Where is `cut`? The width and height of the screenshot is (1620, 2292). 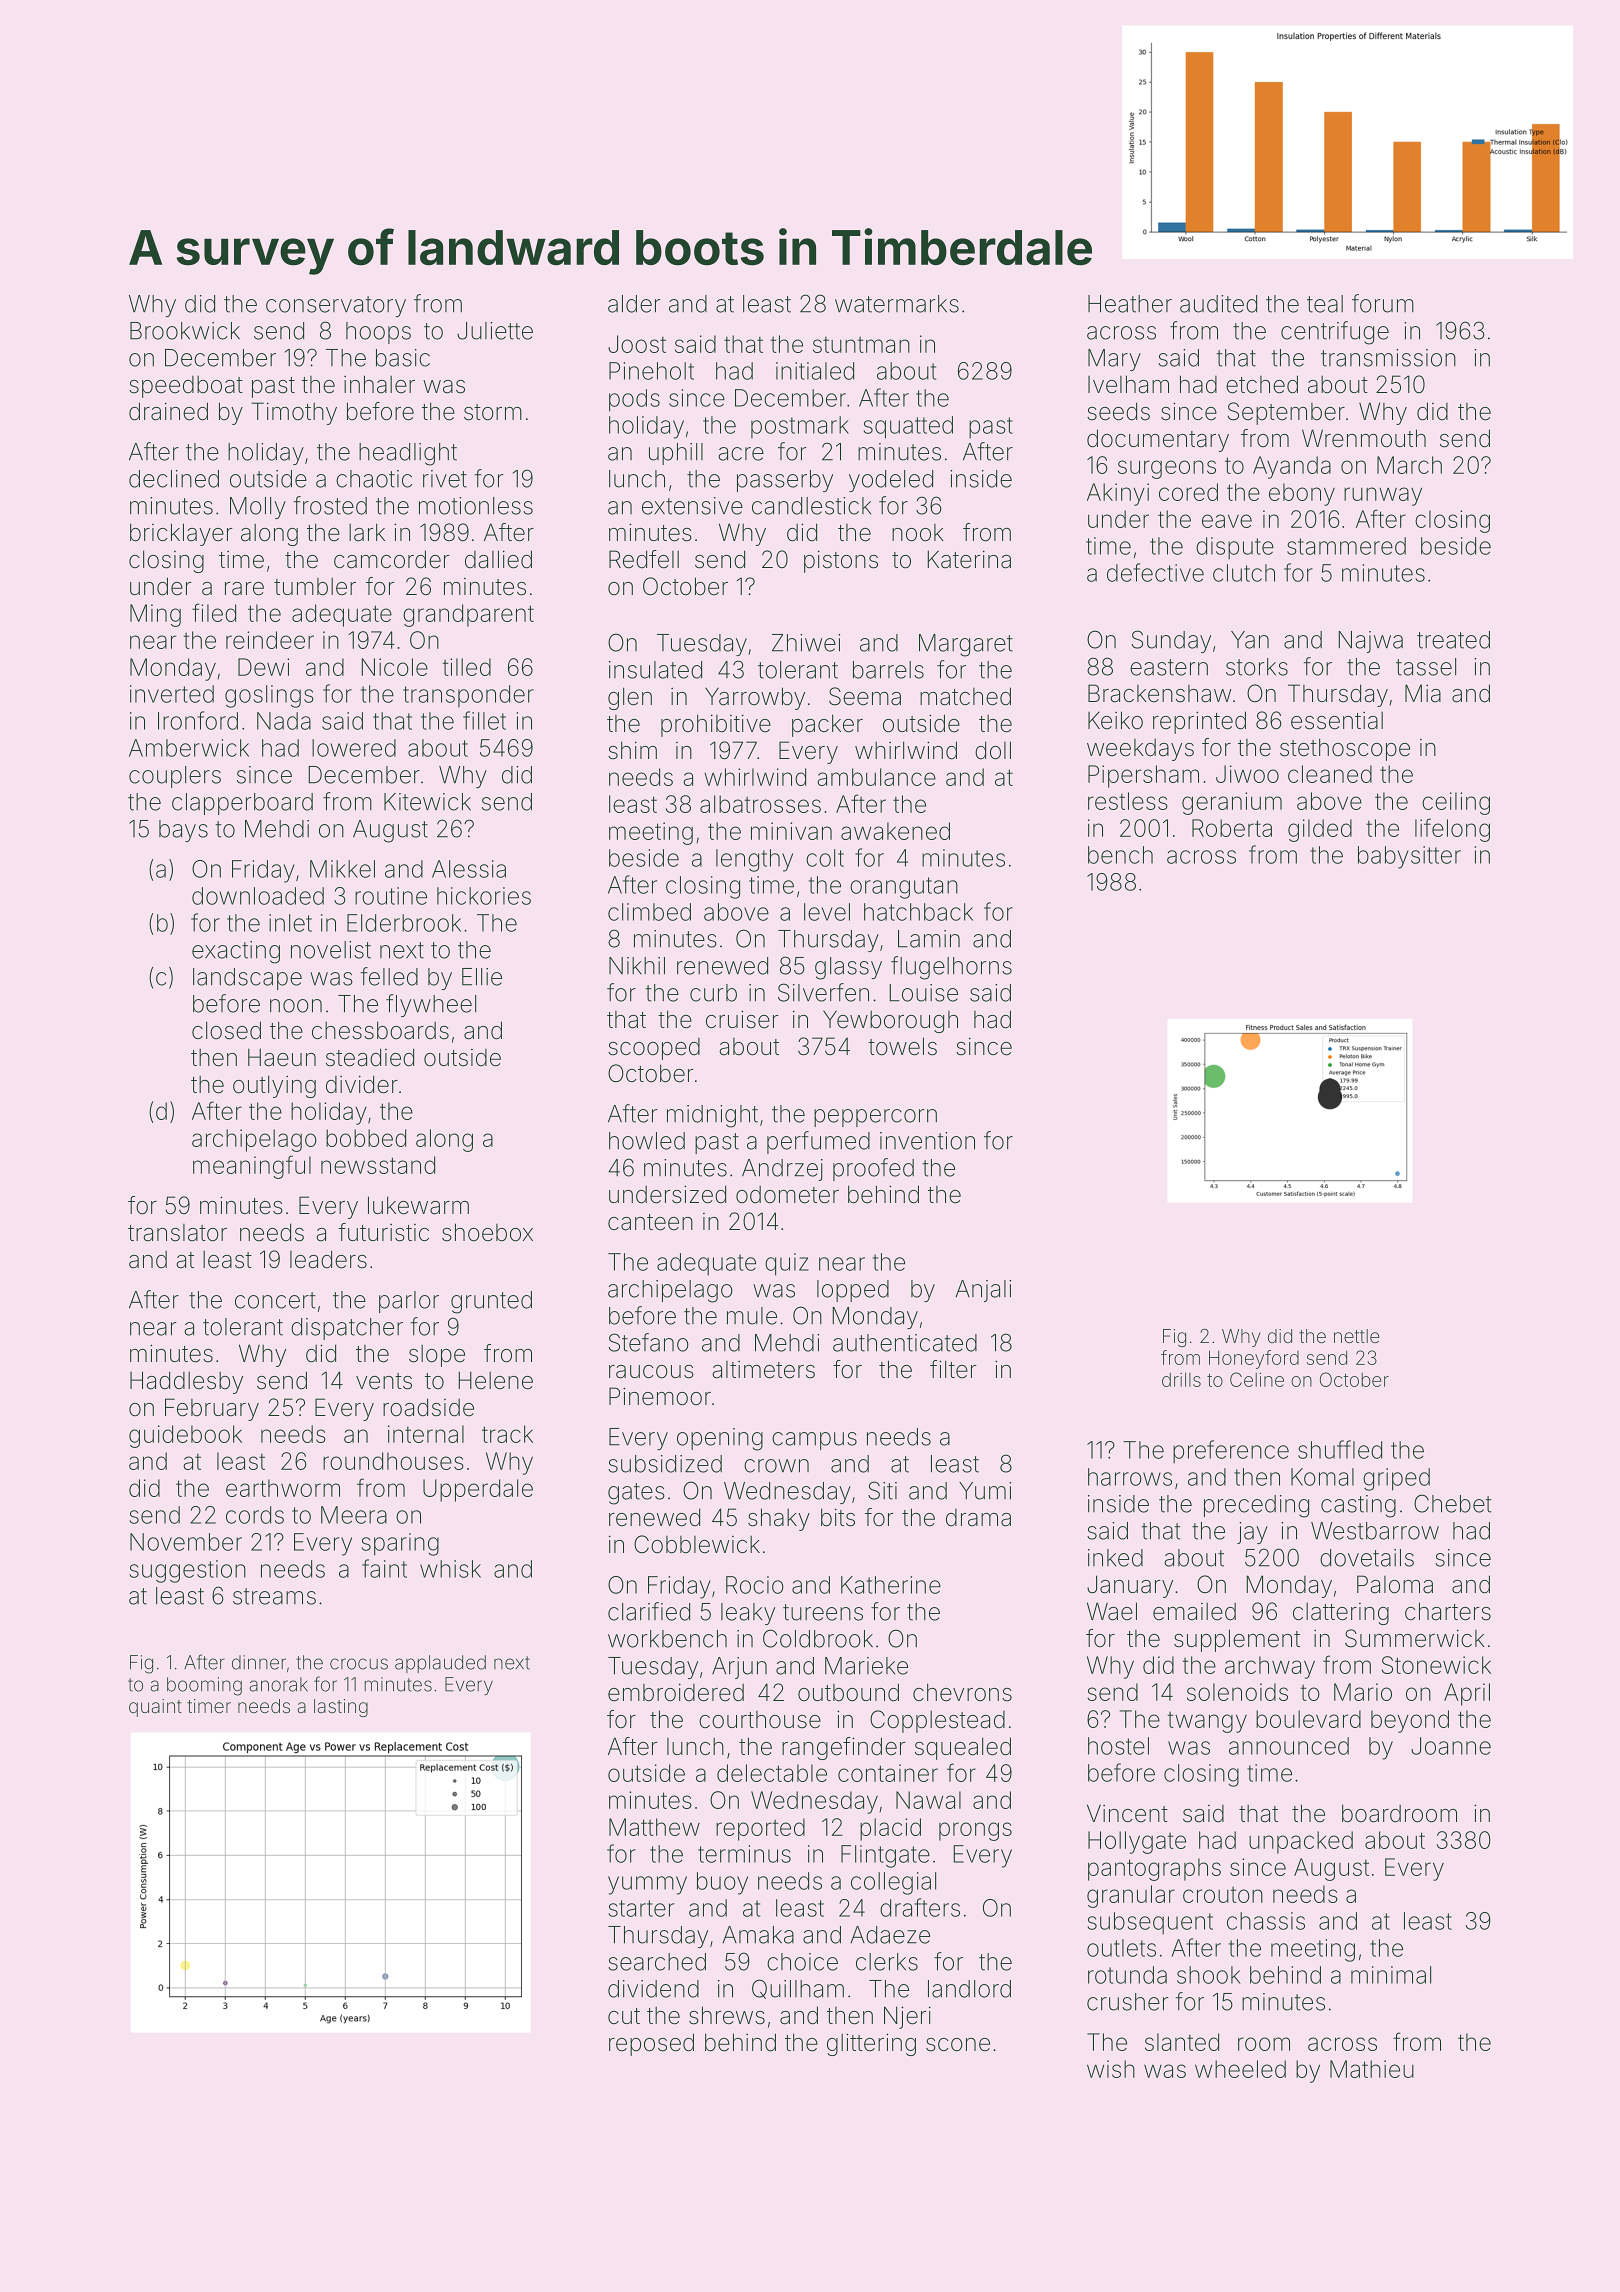
cut is located at coordinates (624, 2016).
